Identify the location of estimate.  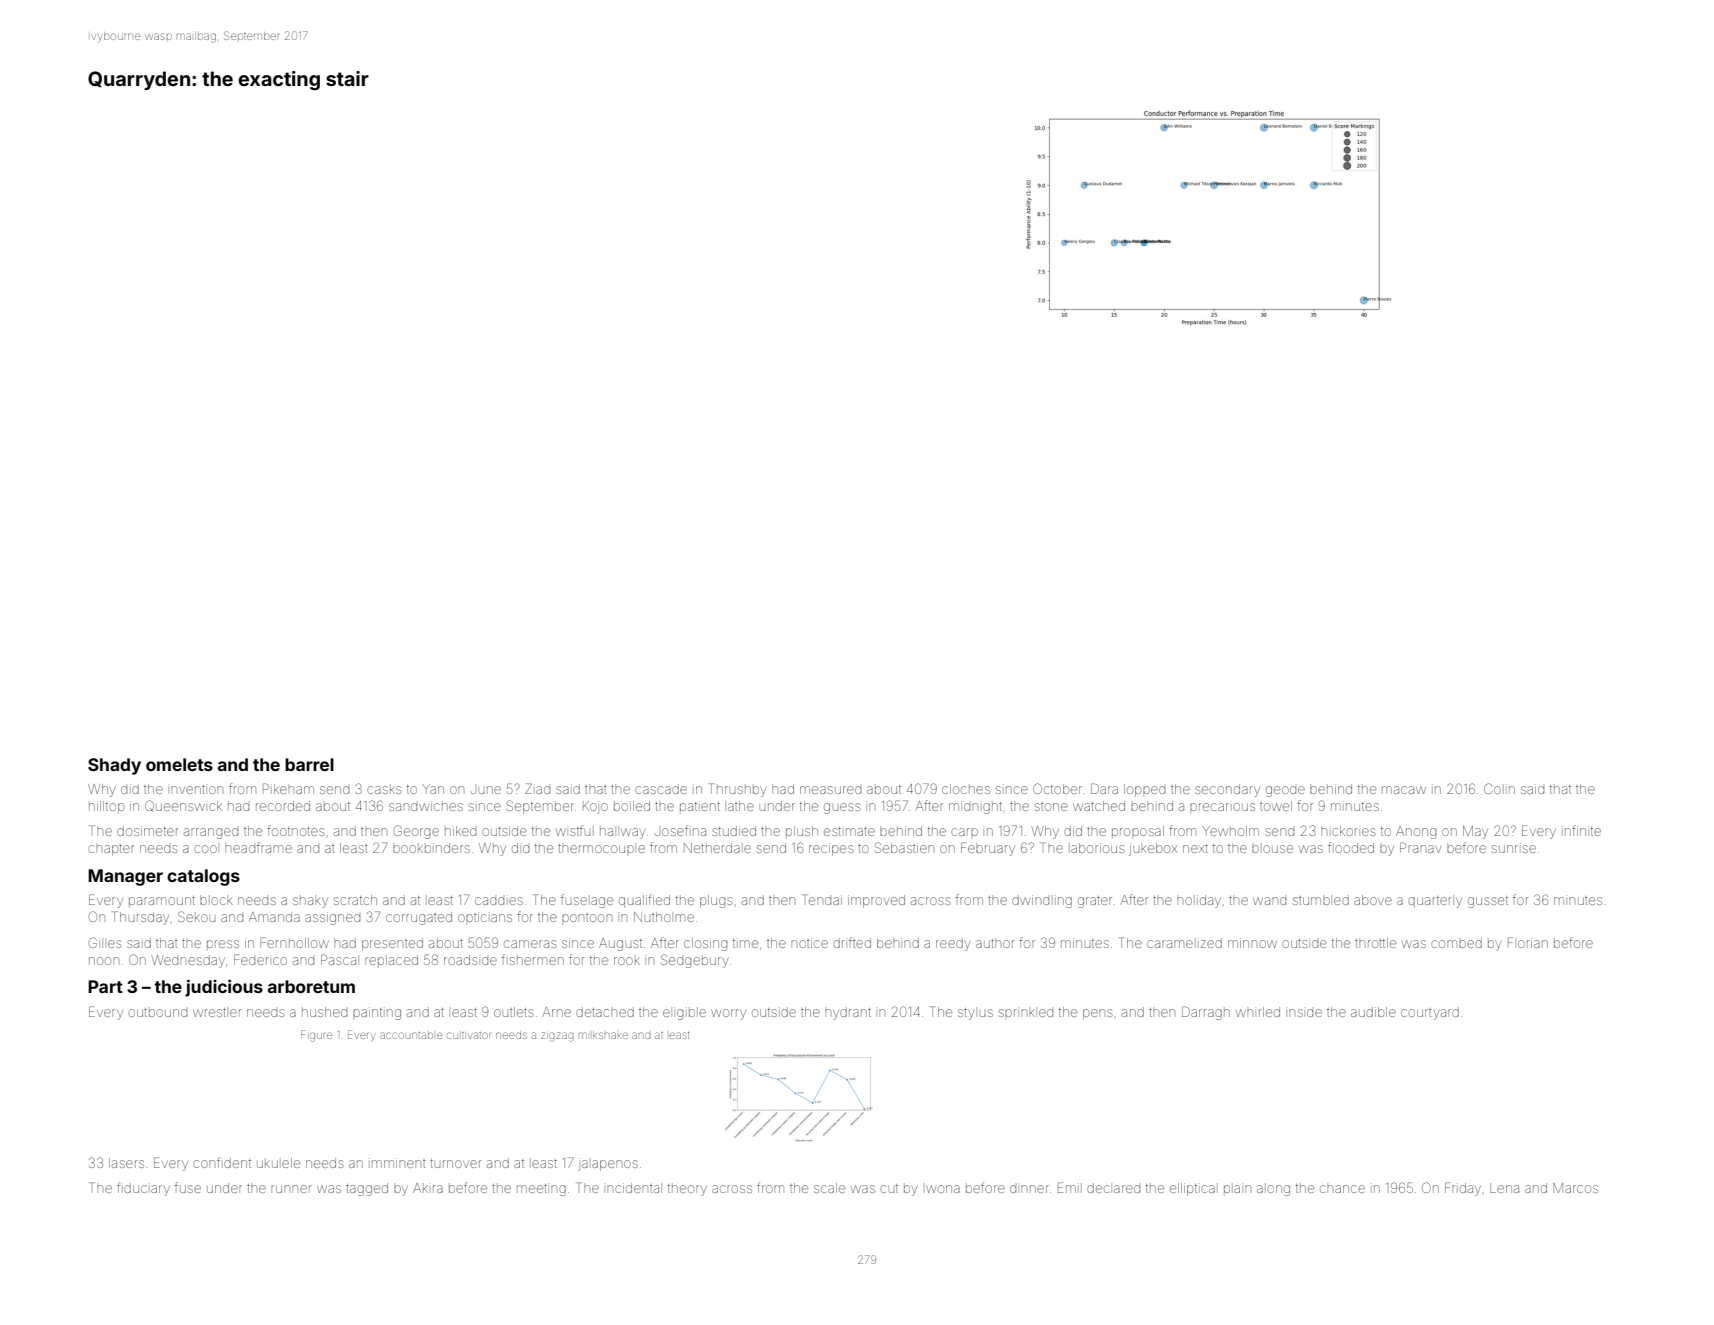
(849, 831).
